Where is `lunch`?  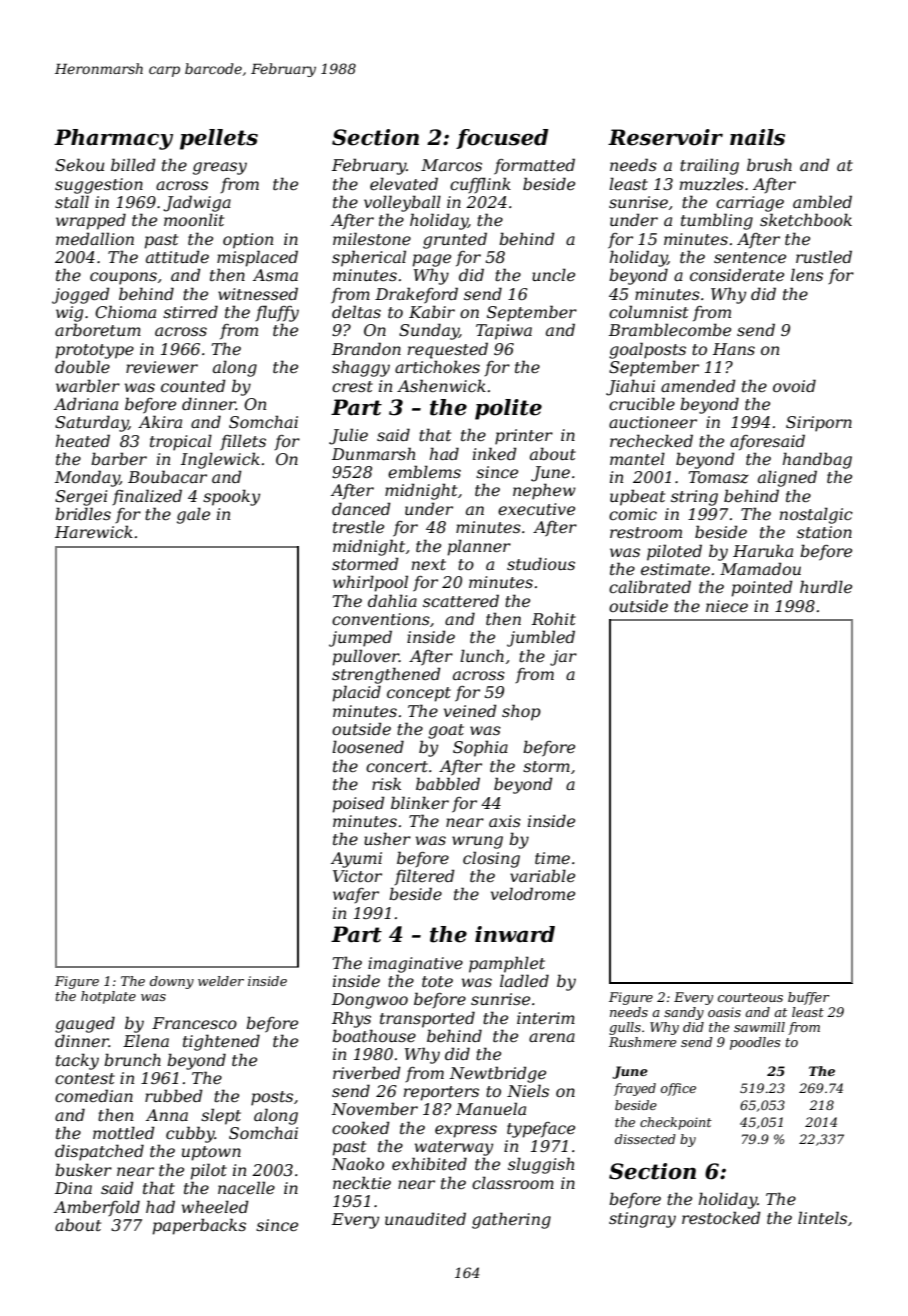
lunch is located at coordinates (482, 655).
